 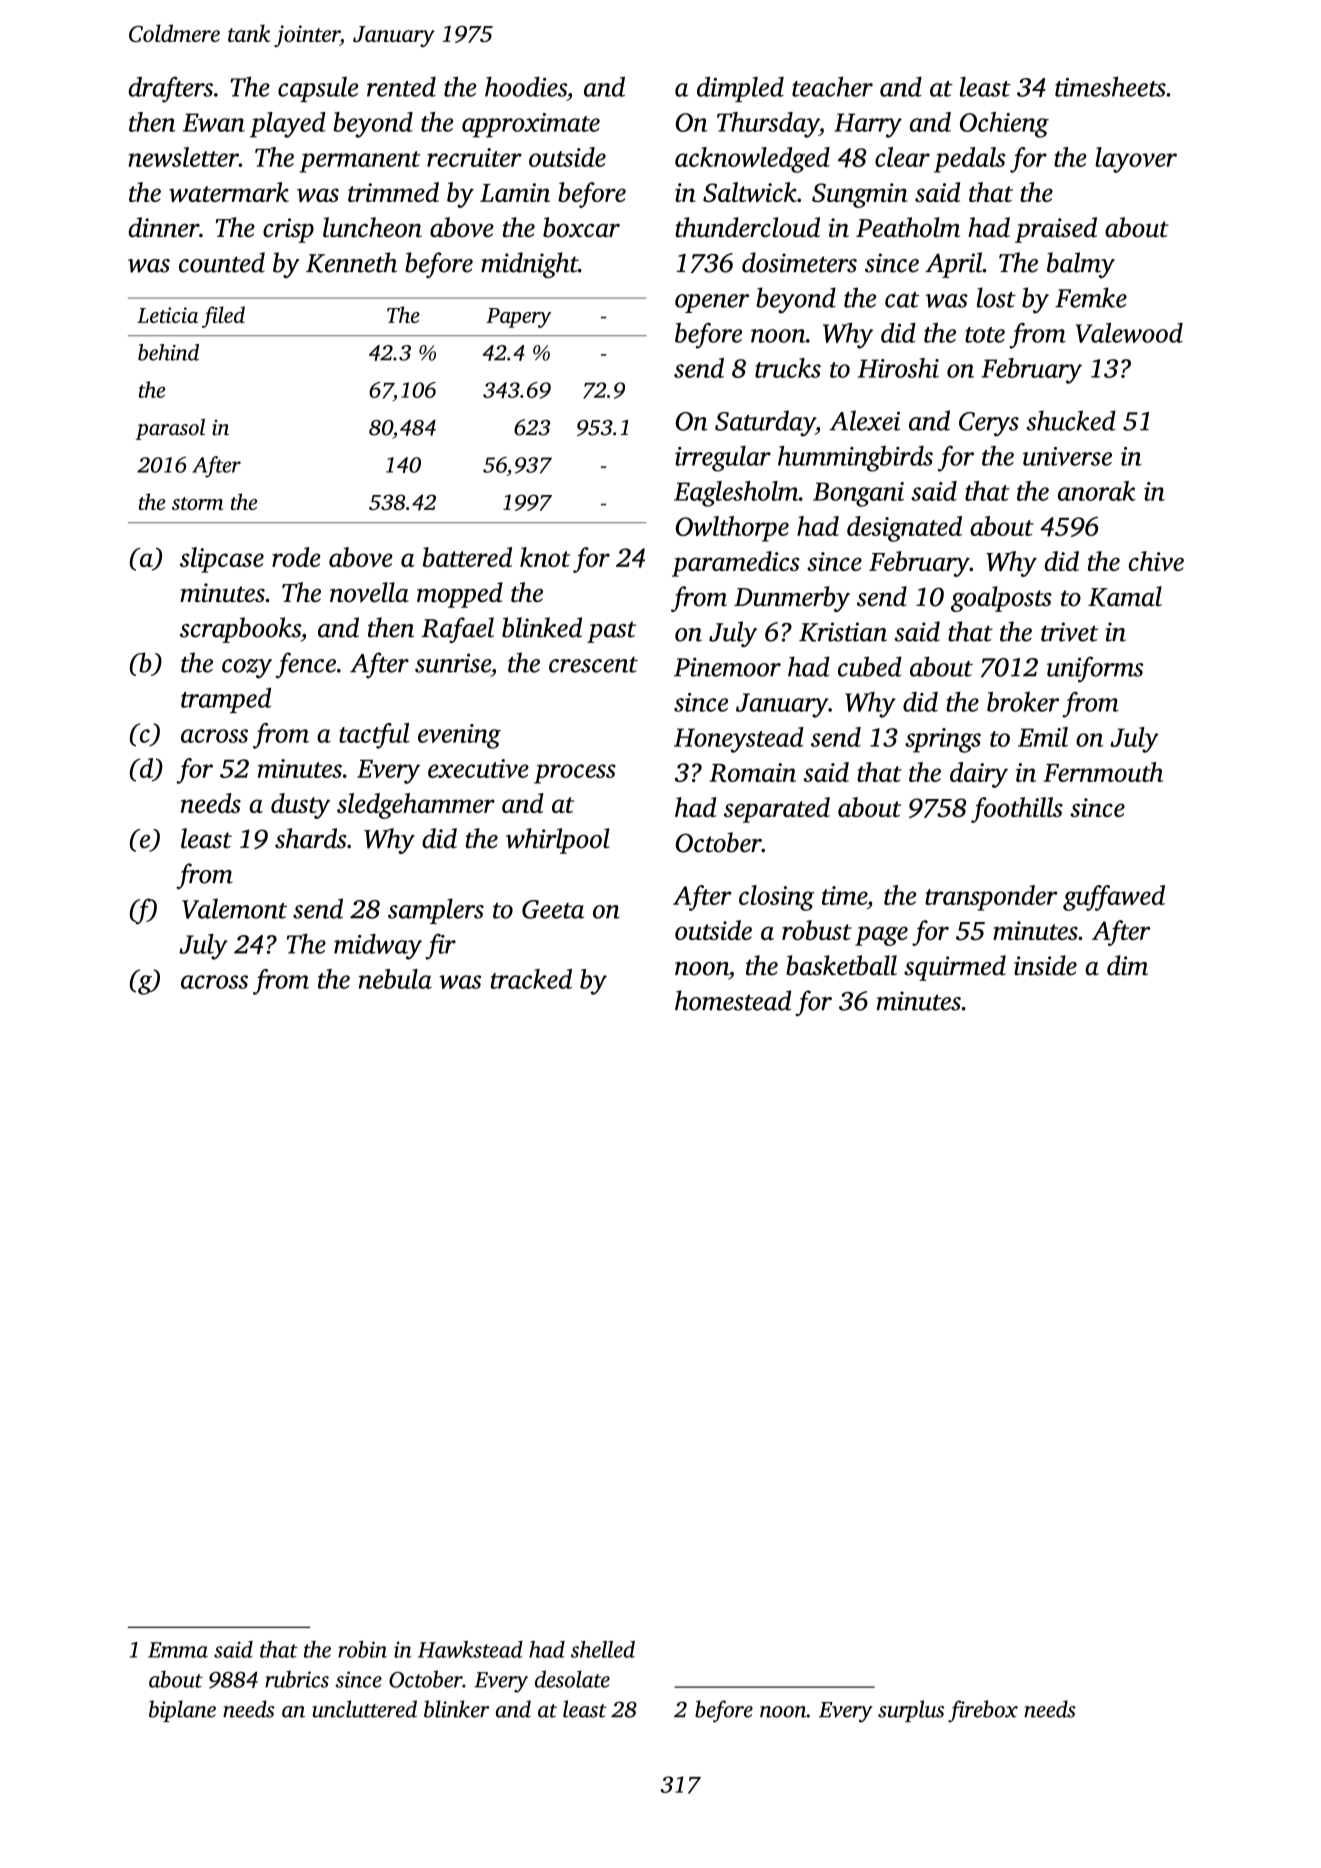 I want to click on uncluttered, so click(x=364, y=1709).
